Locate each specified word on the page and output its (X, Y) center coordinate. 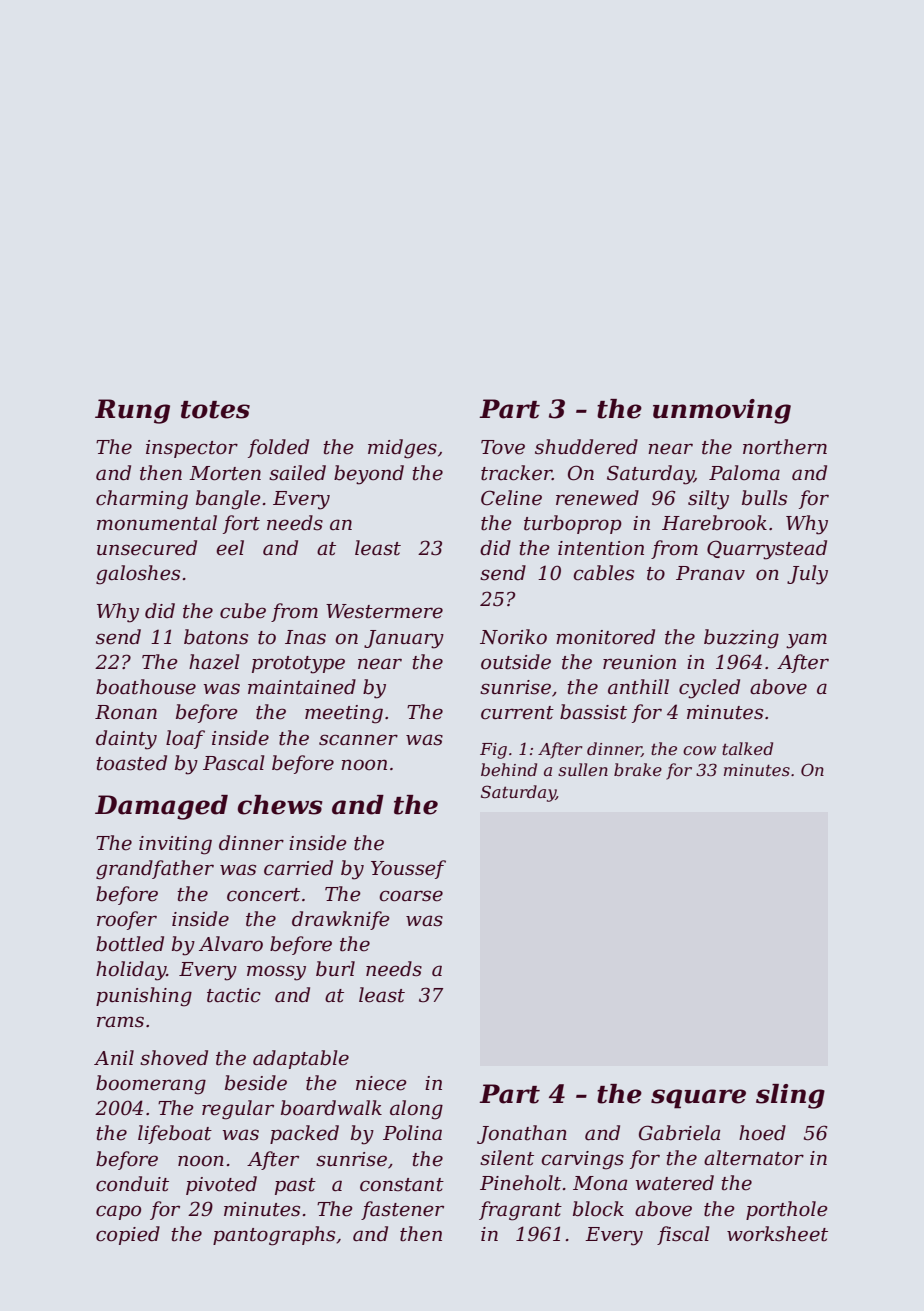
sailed (297, 473)
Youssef (408, 869)
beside (256, 1083)
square (698, 1099)
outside (516, 662)
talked (747, 748)
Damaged (161, 807)
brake (638, 769)
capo (118, 1212)
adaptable (301, 1059)
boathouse (146, 687)
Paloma (744, 473)
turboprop (573, 524)
